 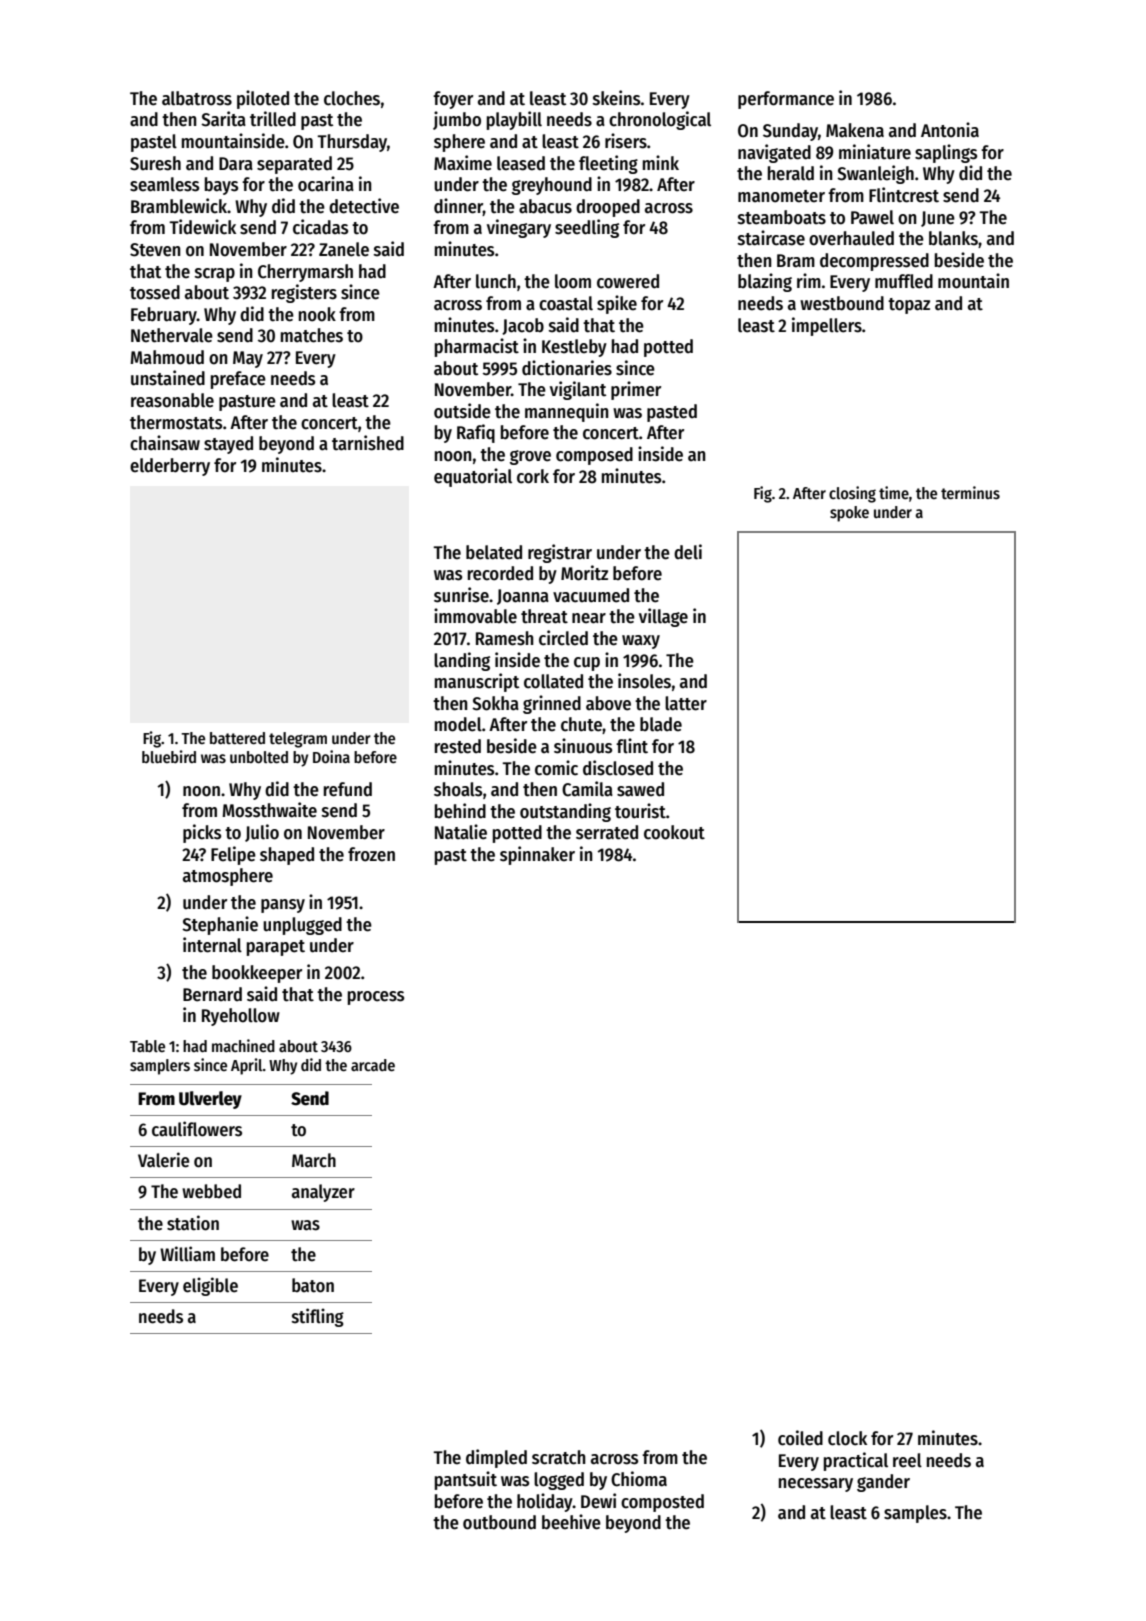 What do you see at coordinates (298, 740) in the screenshot?
I see `telegram` at bounding box center [298, 740].
